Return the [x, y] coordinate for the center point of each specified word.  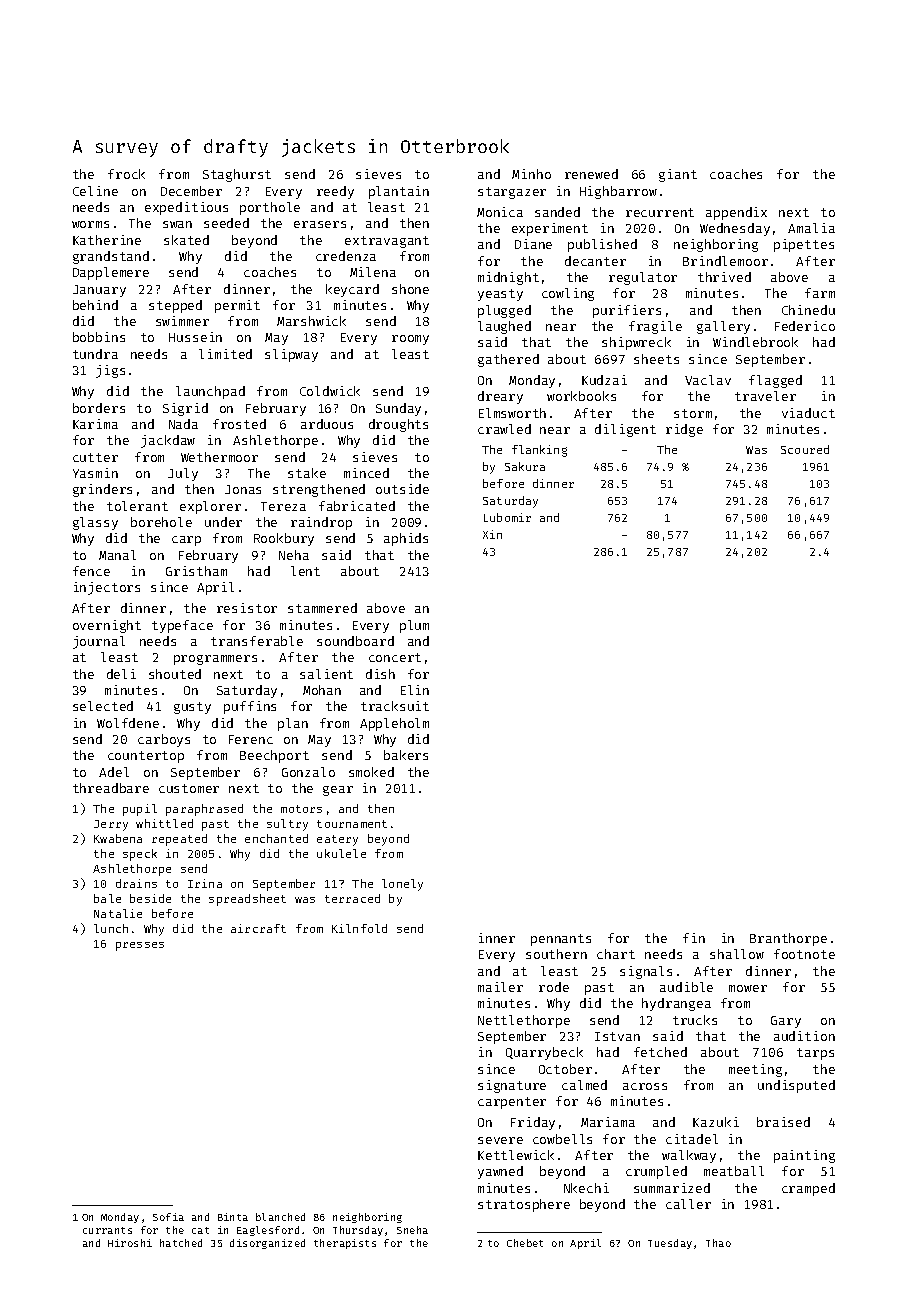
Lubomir [507, 517]
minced [366, 473]
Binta [233, 1217]
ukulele [341, 853]
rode [554, 987]
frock [126, 174]
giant [678, 175]
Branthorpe [788, 939]
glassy [95, 523]
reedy [335, 192]
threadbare [111, 788]
